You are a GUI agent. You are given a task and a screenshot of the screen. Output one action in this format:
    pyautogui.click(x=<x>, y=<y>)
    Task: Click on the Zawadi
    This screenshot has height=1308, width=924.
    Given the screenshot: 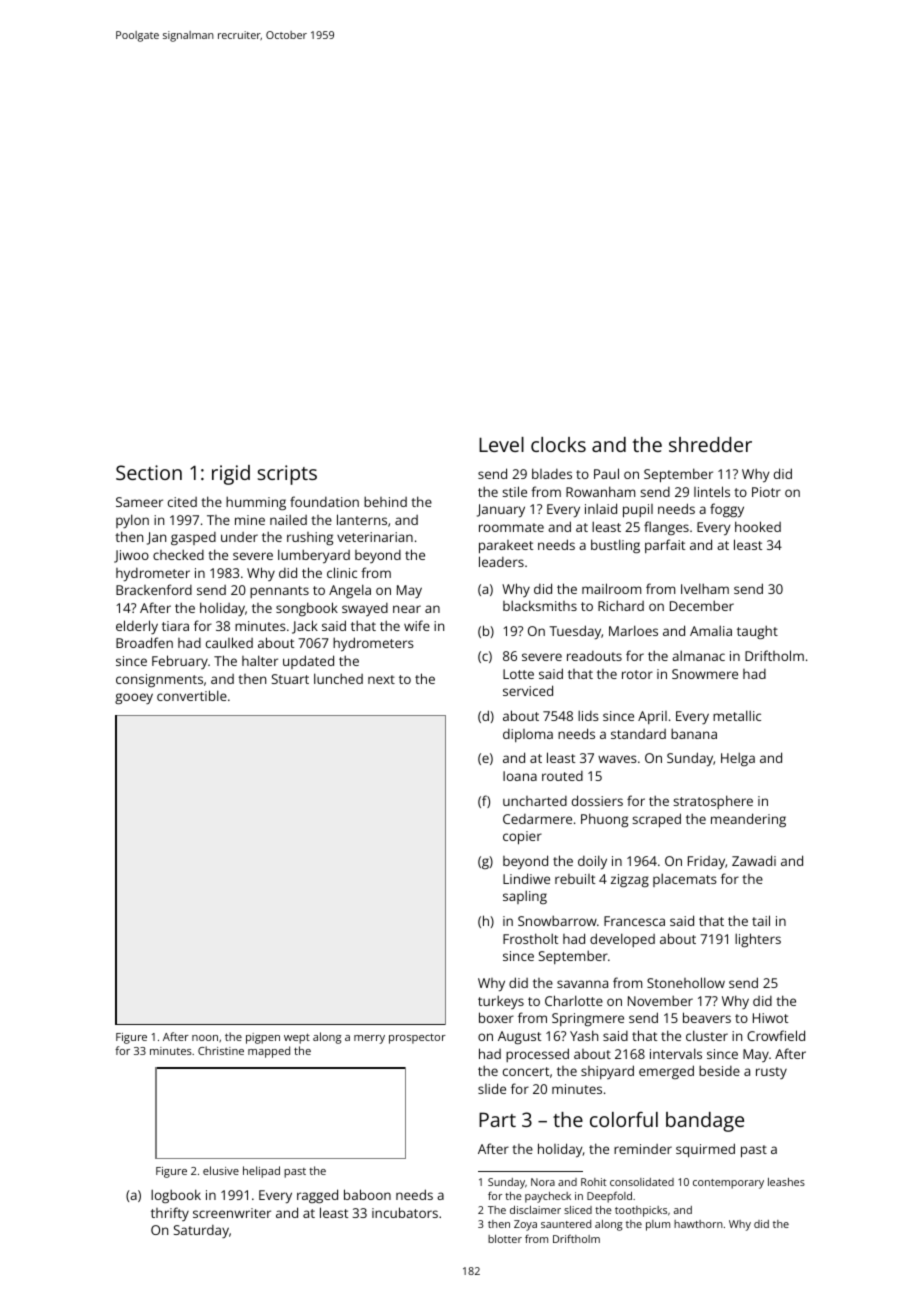 What is the action you would take?
    pyautogui.click(x=754, y=860)
